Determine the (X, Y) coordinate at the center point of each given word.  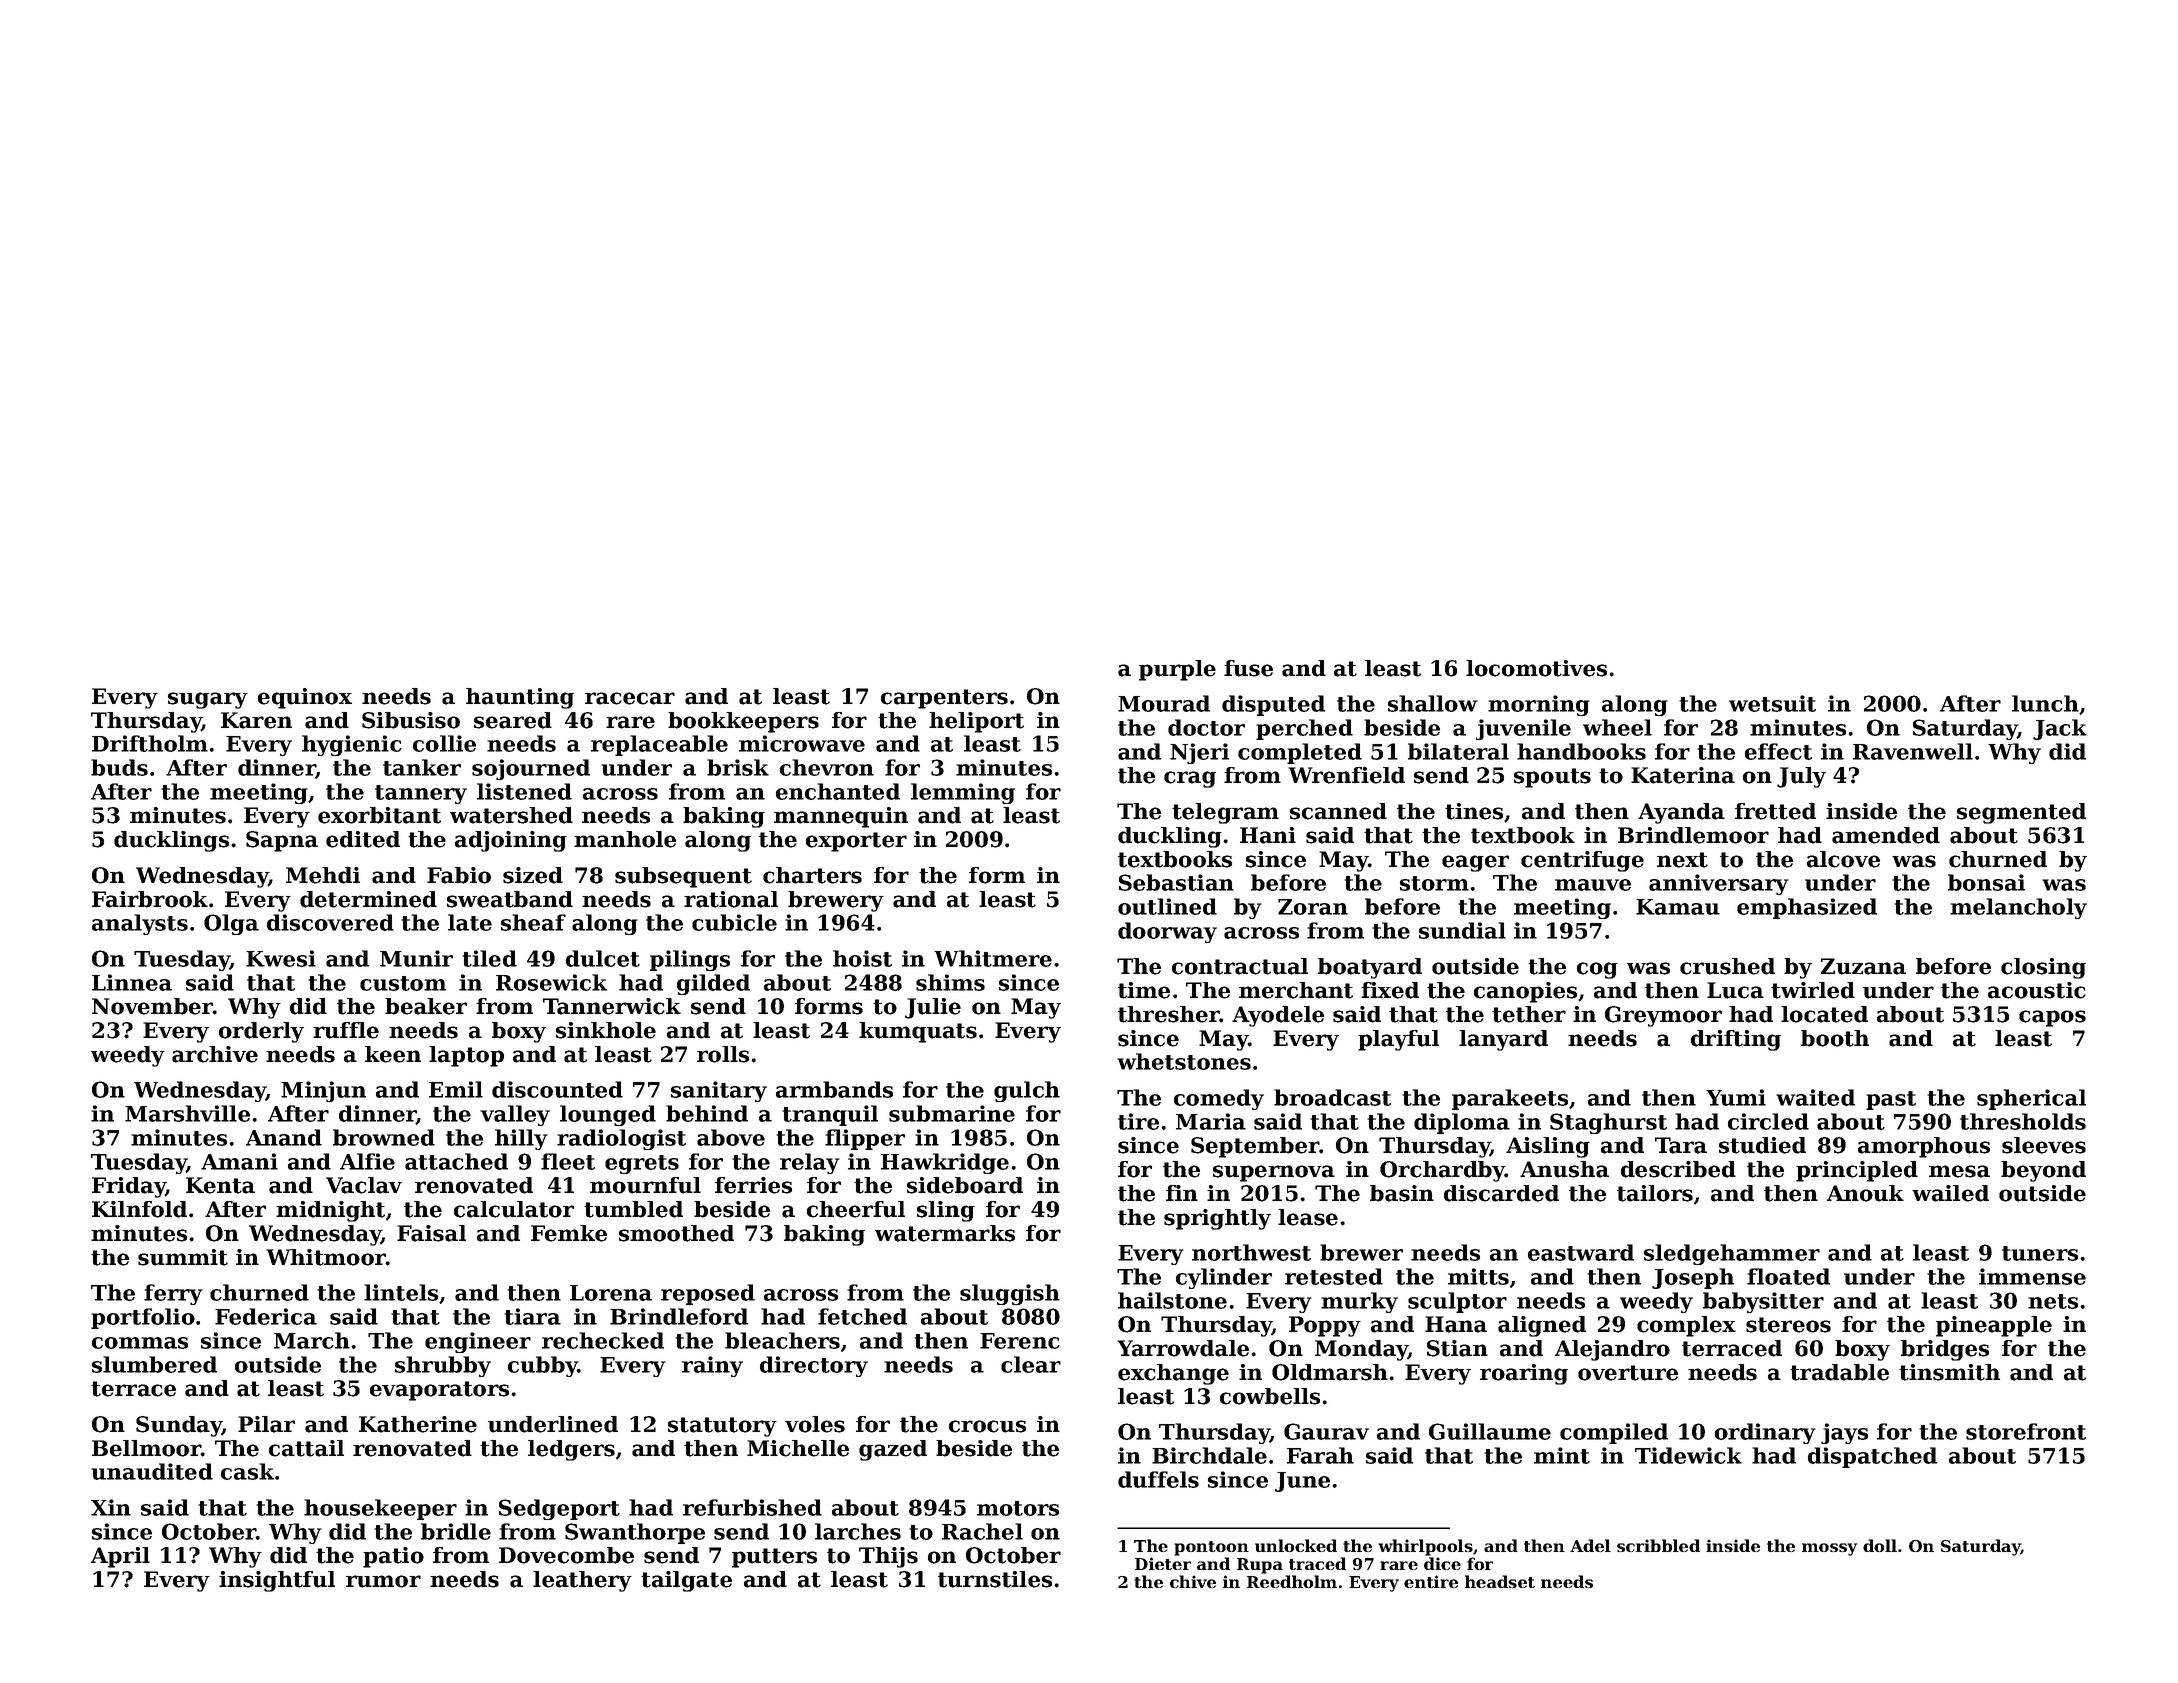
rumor (383, 1581)
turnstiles (995, 1579)
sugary (208, 700)
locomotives (1536, 668)
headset (1500, 1581)
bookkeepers (743, 722)
